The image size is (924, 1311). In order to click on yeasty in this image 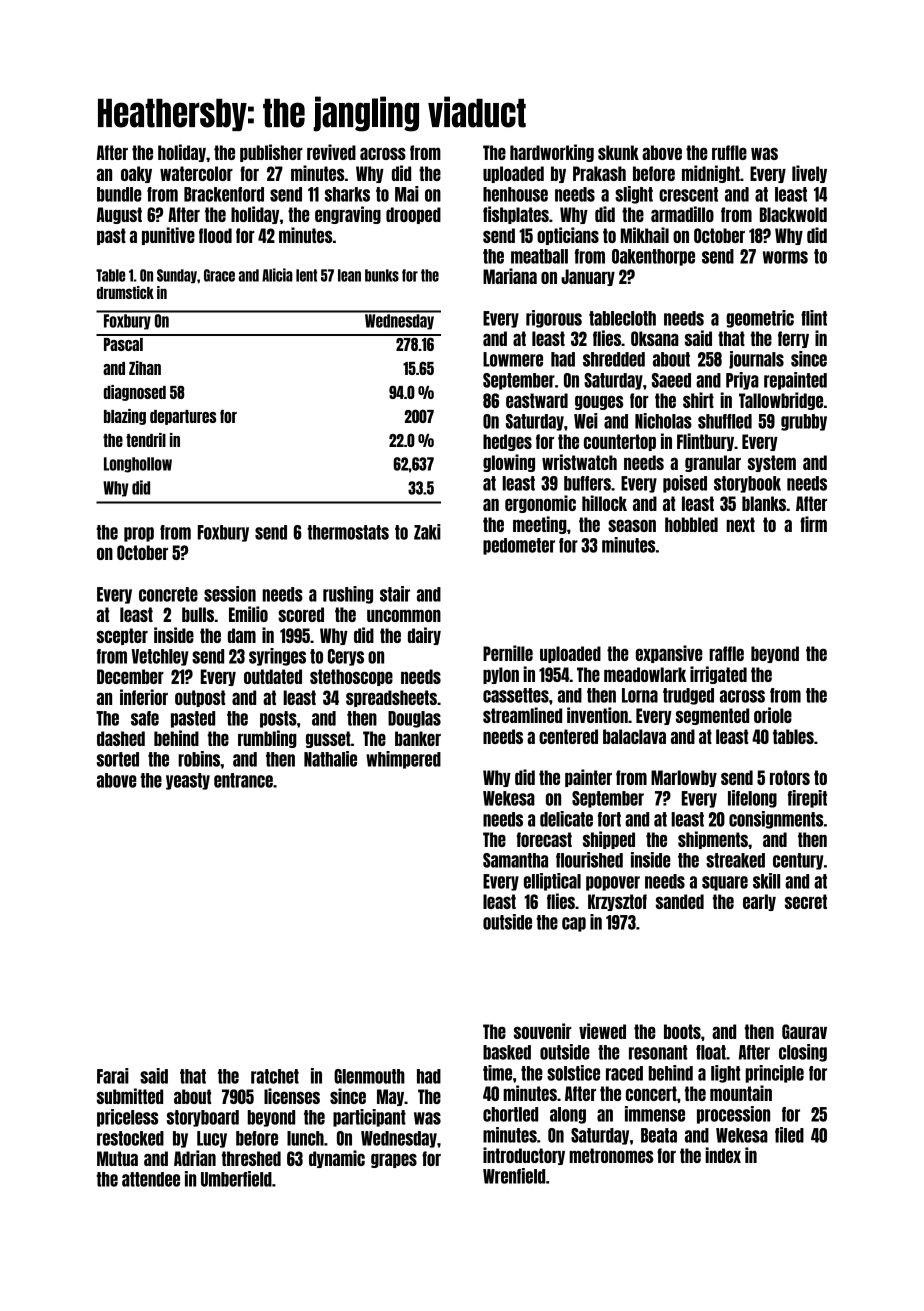, I will do `click(188, 781)`.
